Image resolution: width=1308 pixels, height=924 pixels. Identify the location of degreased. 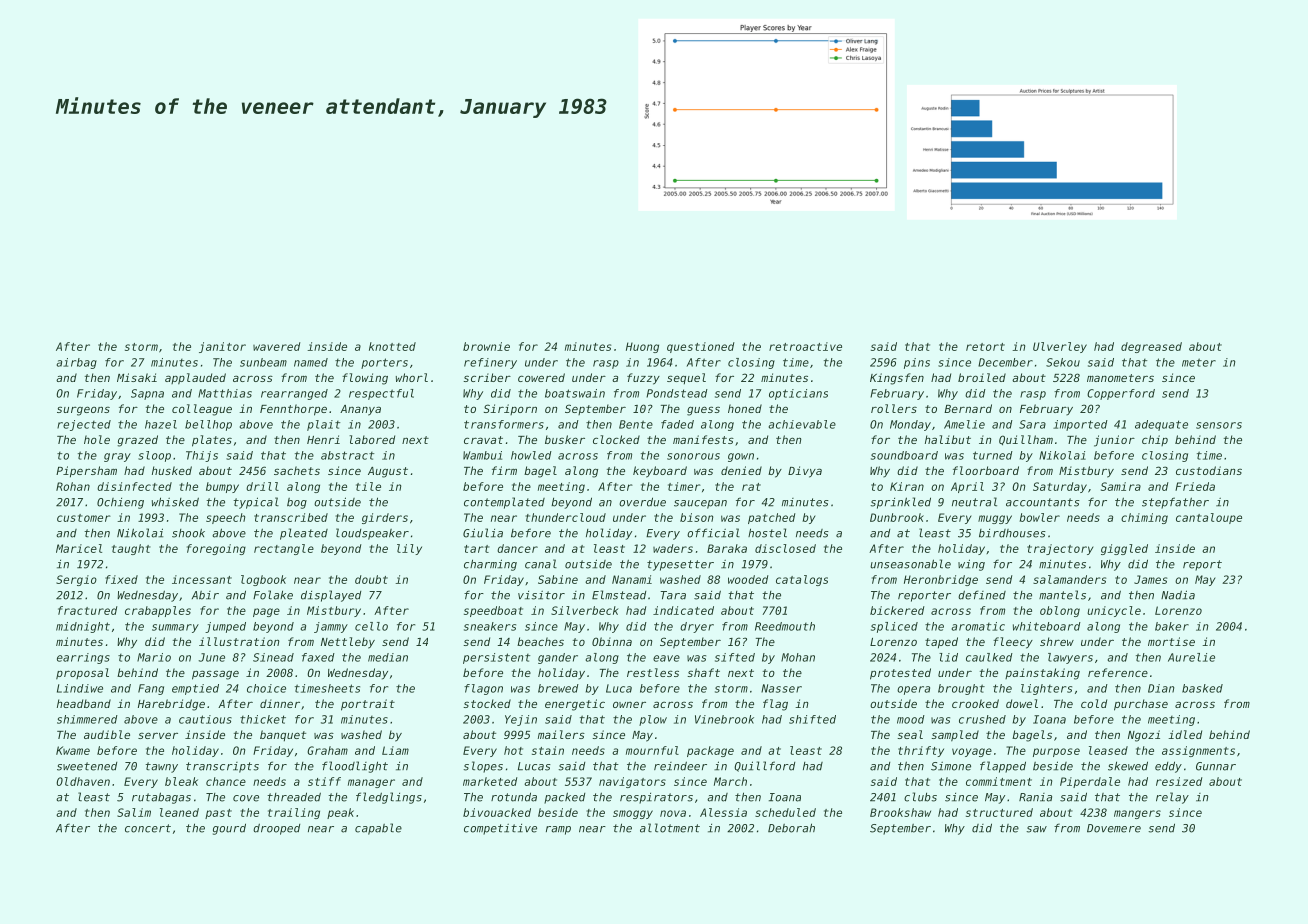
(1151, 347).
